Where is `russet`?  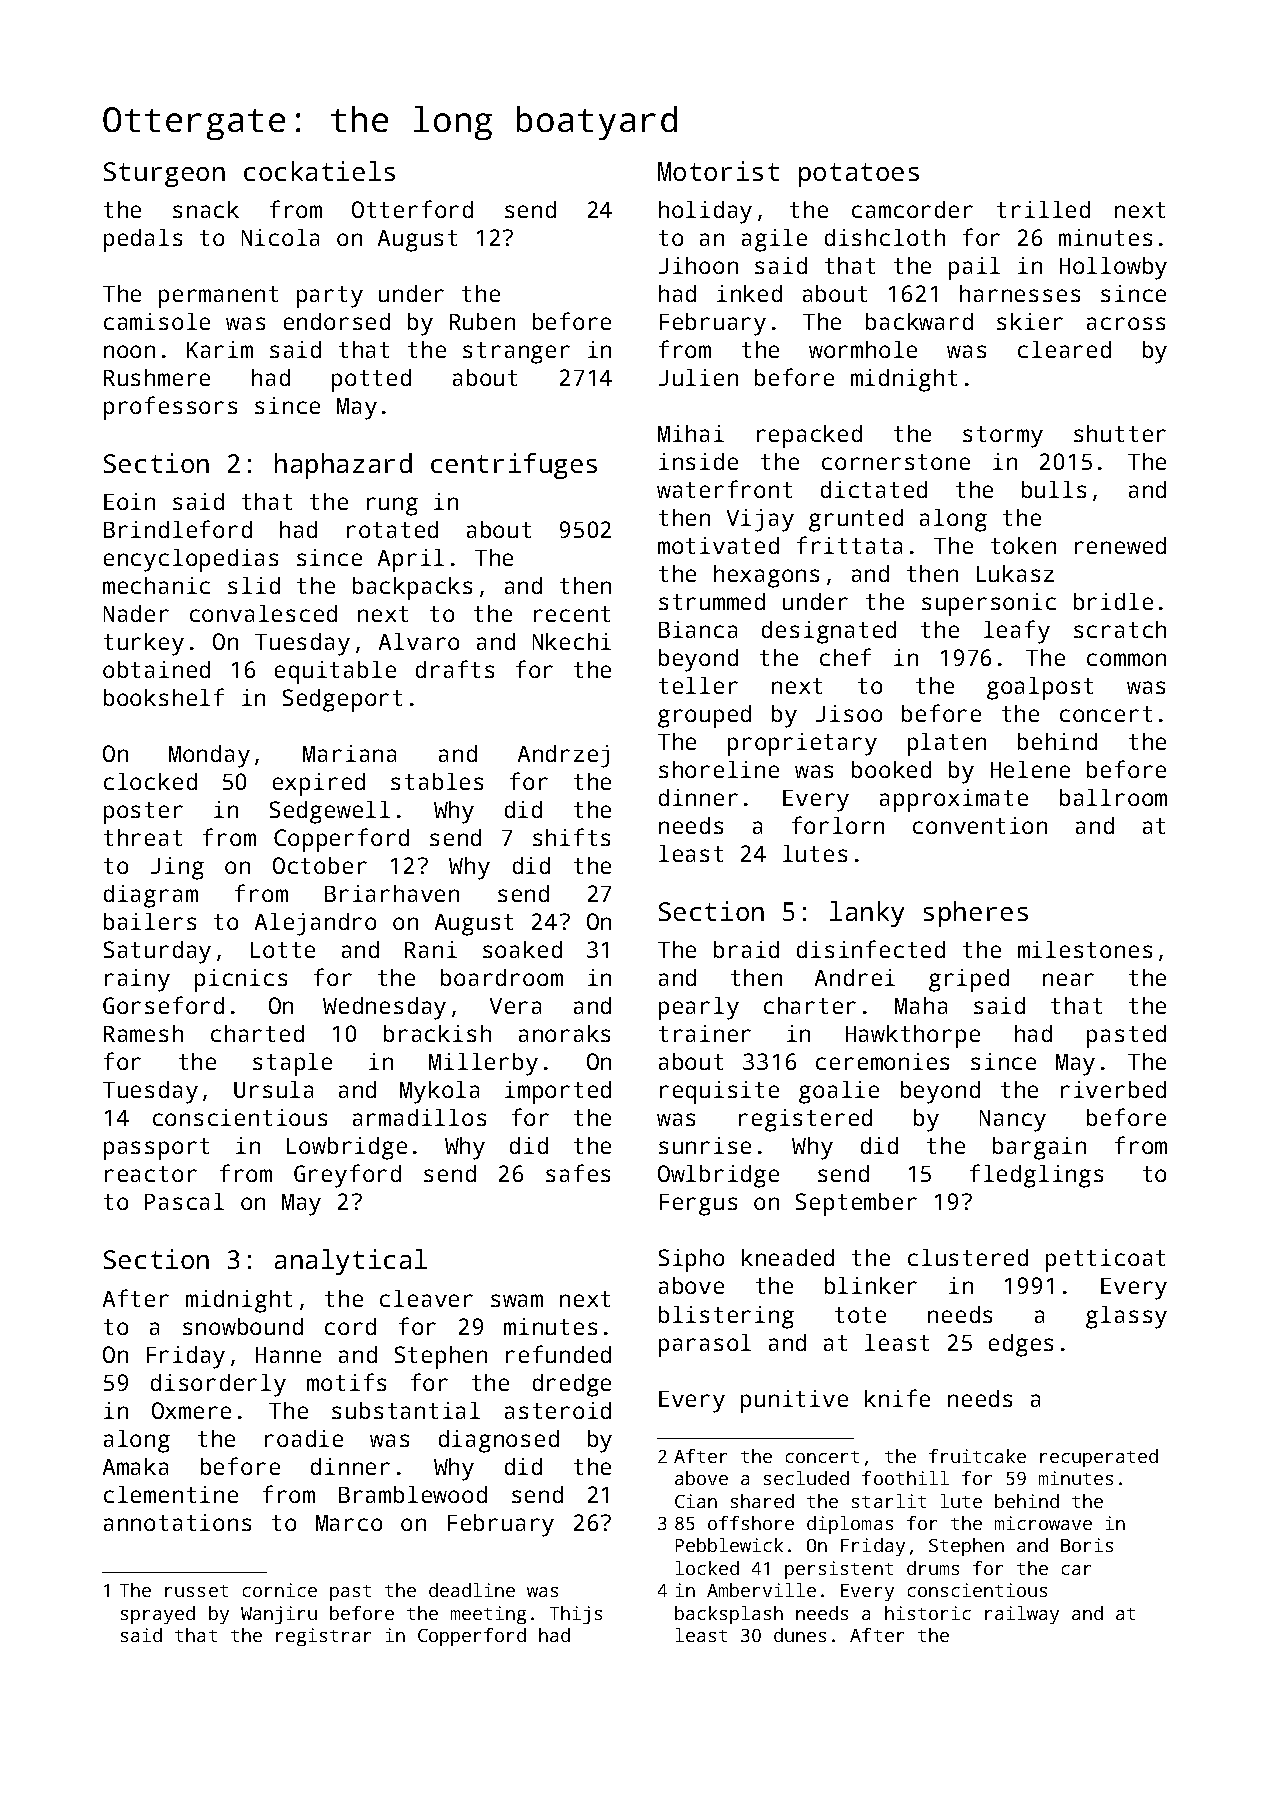
russet is located at coordinates (196, 1591).
